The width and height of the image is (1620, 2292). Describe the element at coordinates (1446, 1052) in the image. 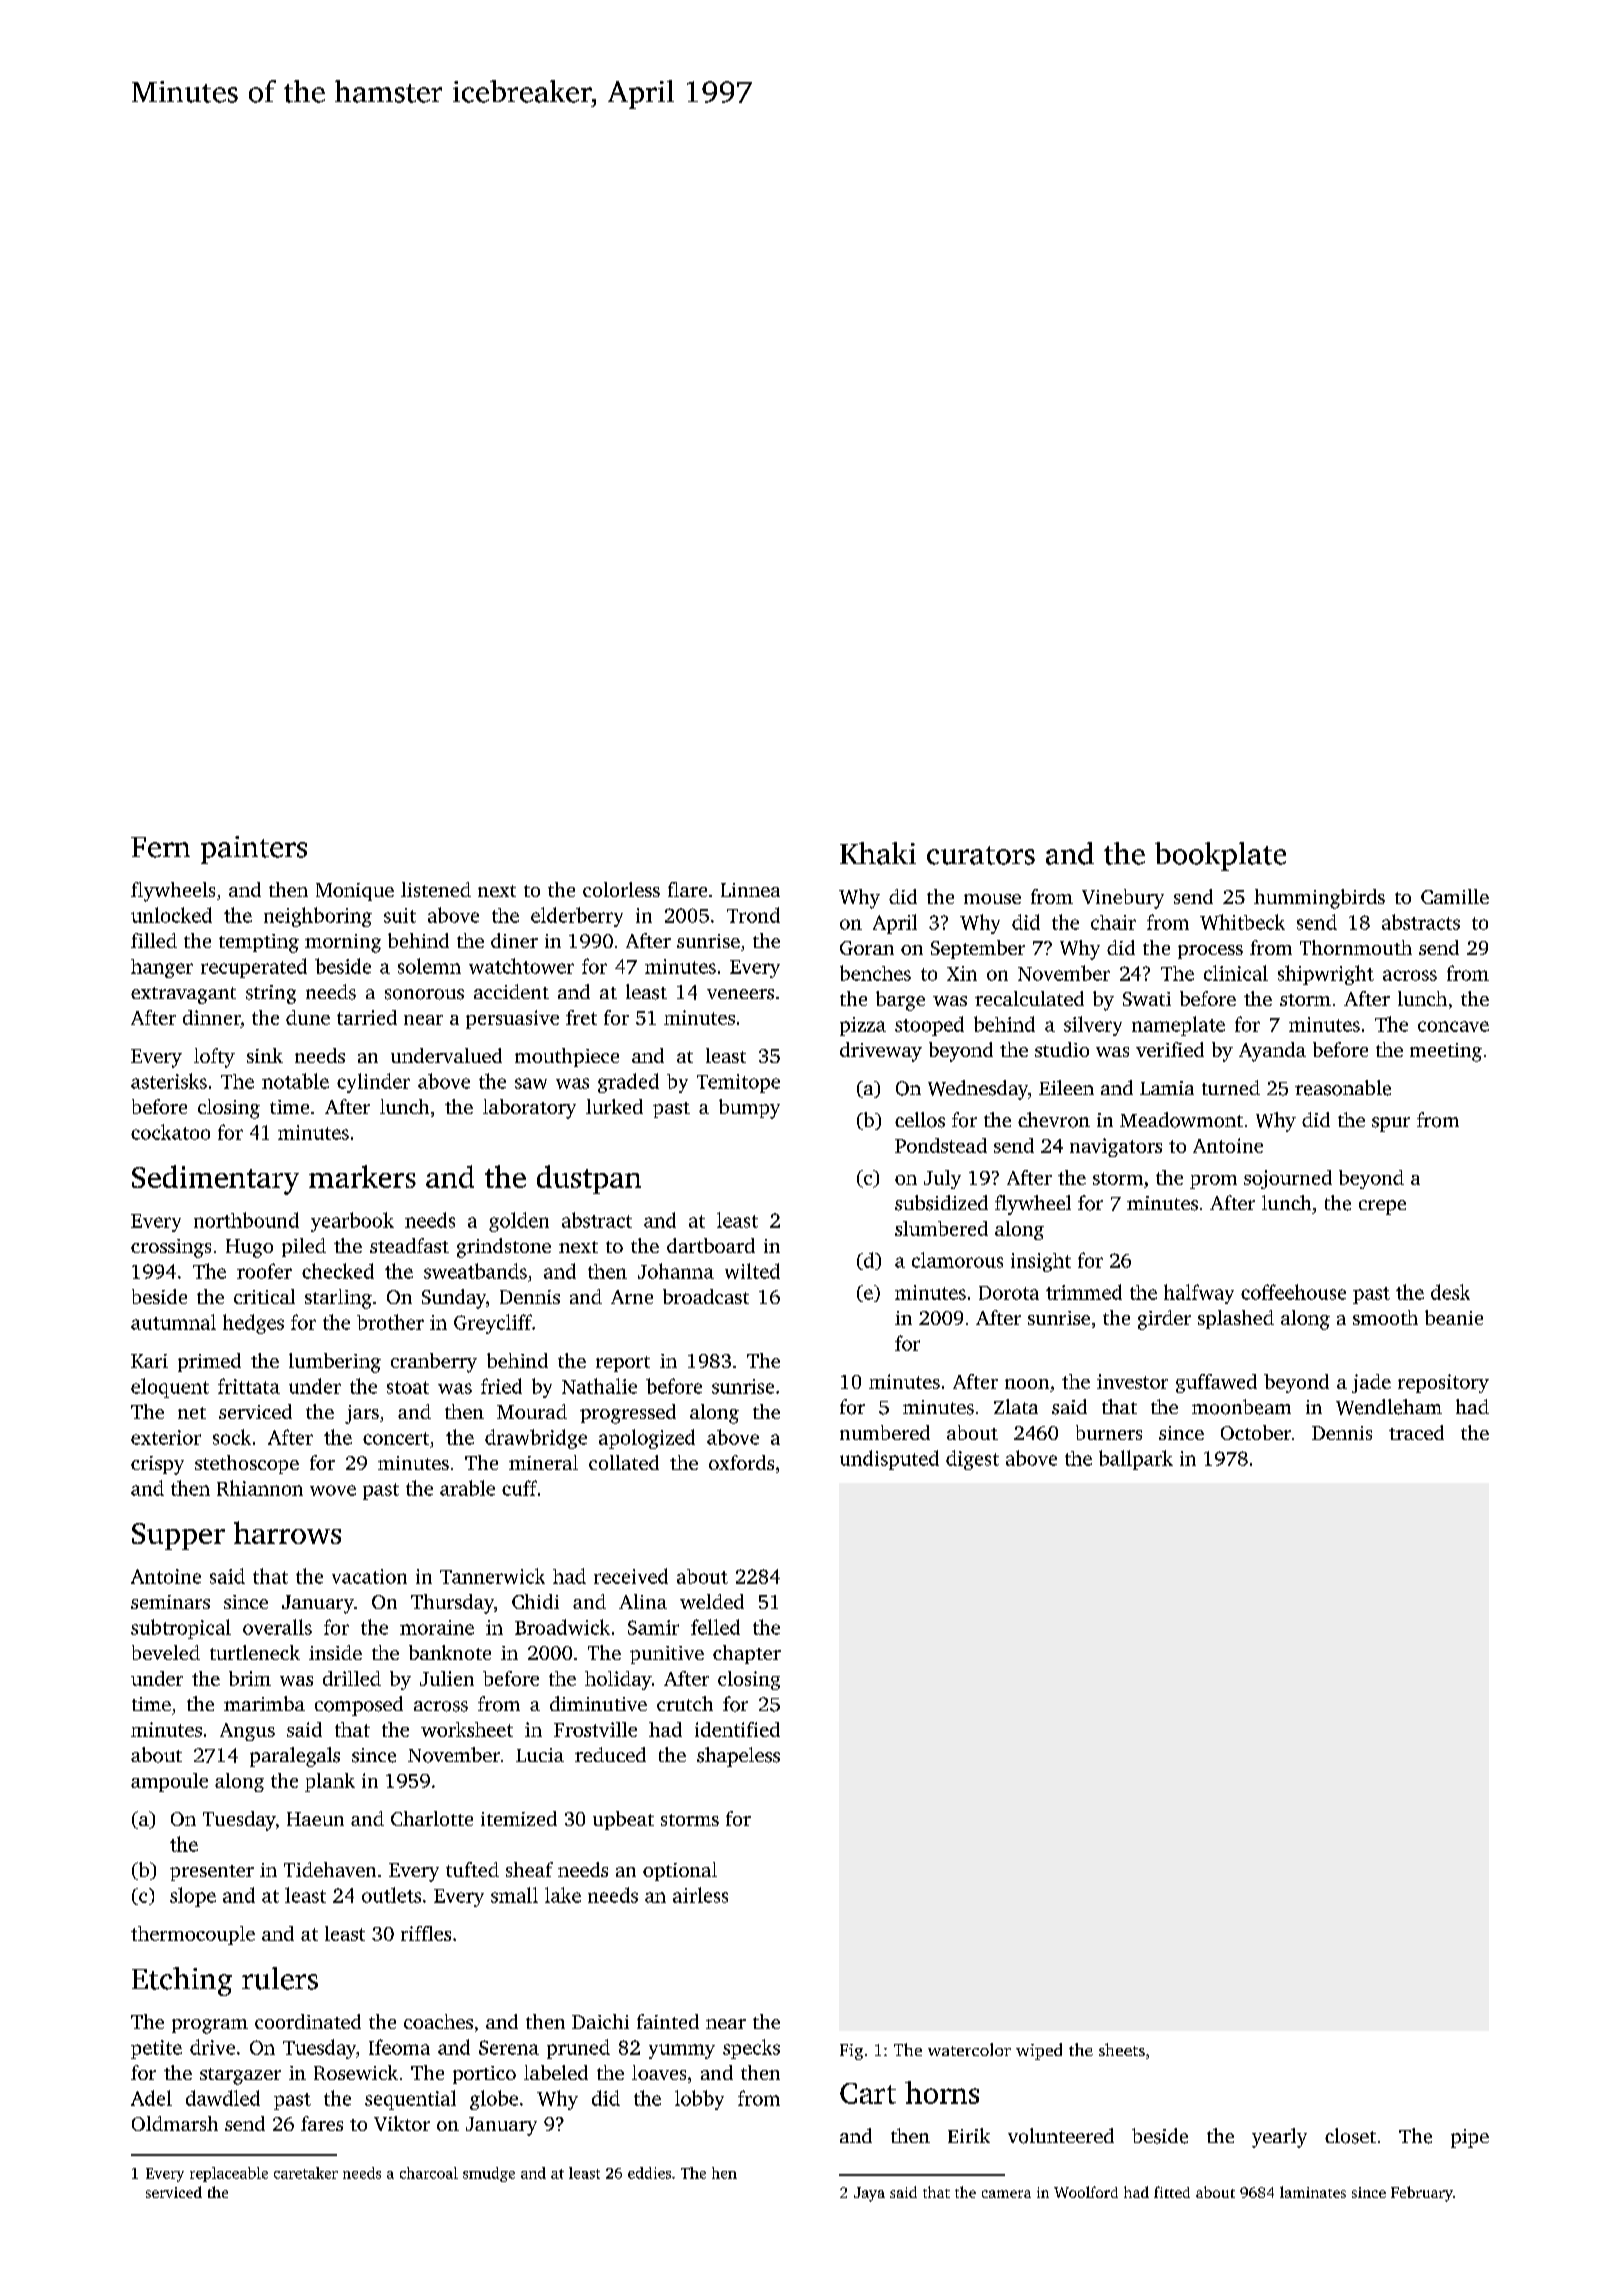

I see `meeting` at that location.
